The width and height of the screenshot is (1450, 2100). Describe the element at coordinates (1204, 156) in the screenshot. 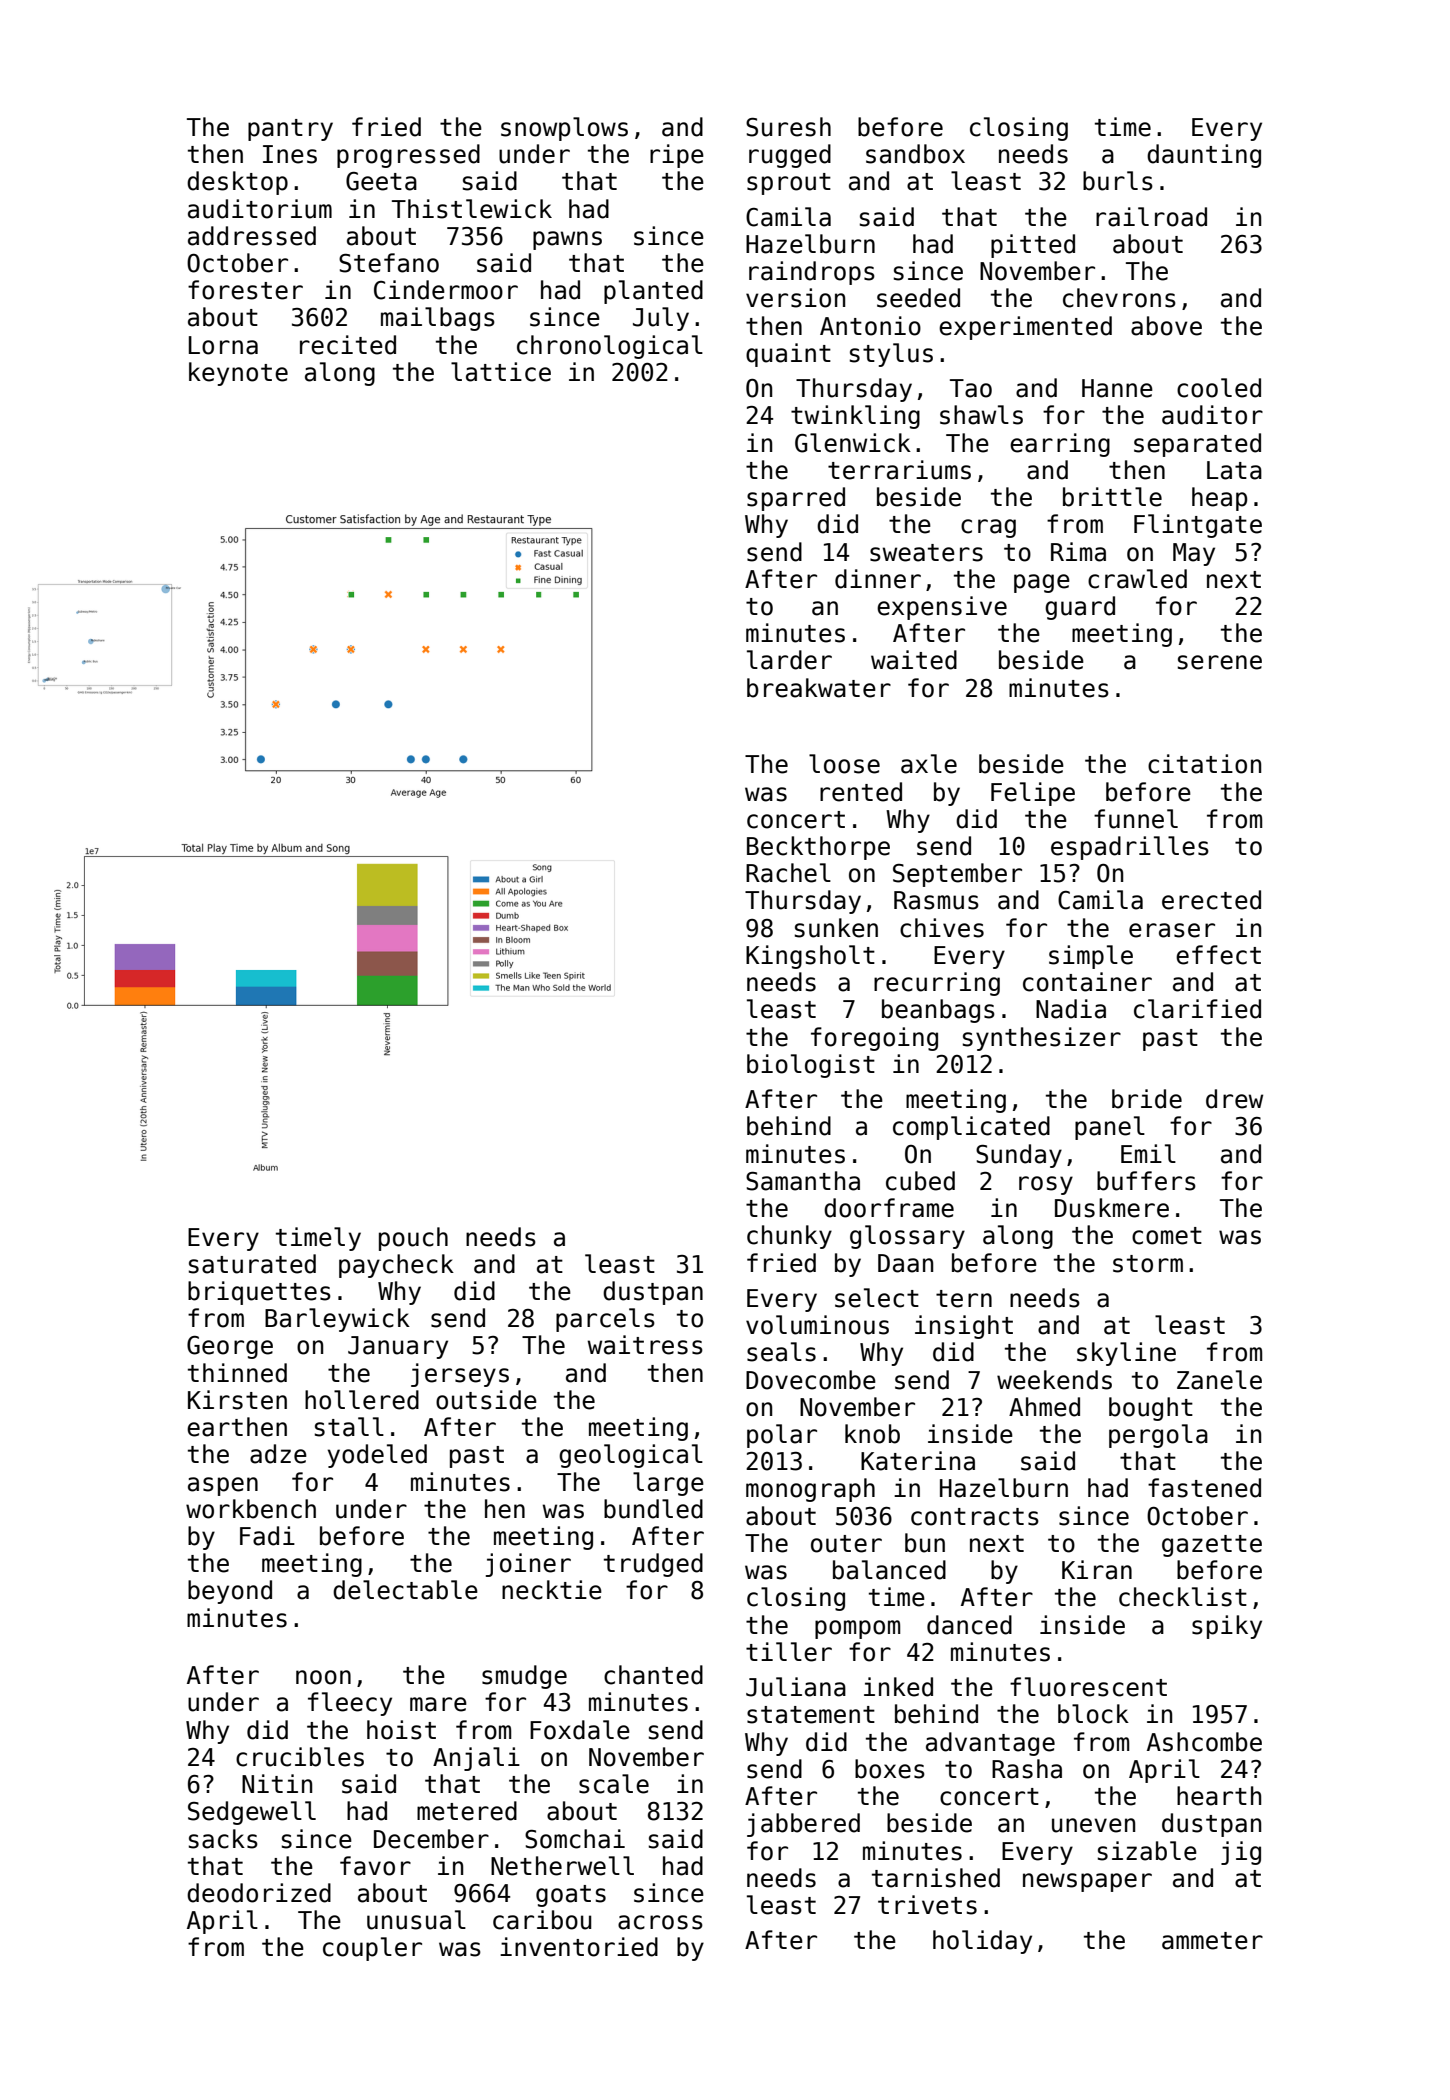

I see `daunting` at that location.
